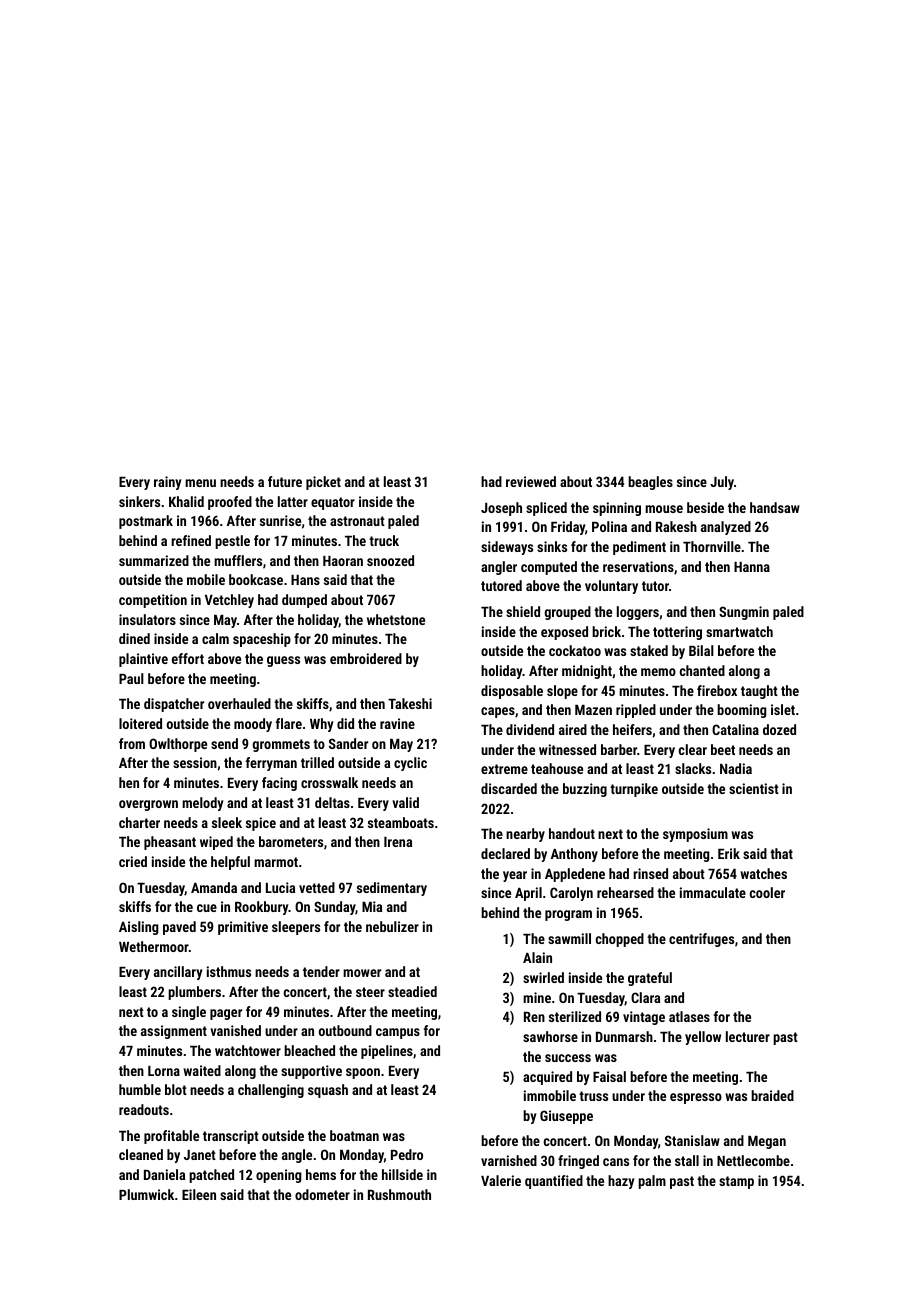 This screenshot has height=1314, width=924. What do you see at coordinates (621, 1182) in the screenshot?
I see `hazy` at bounding box center [621, 1182].
